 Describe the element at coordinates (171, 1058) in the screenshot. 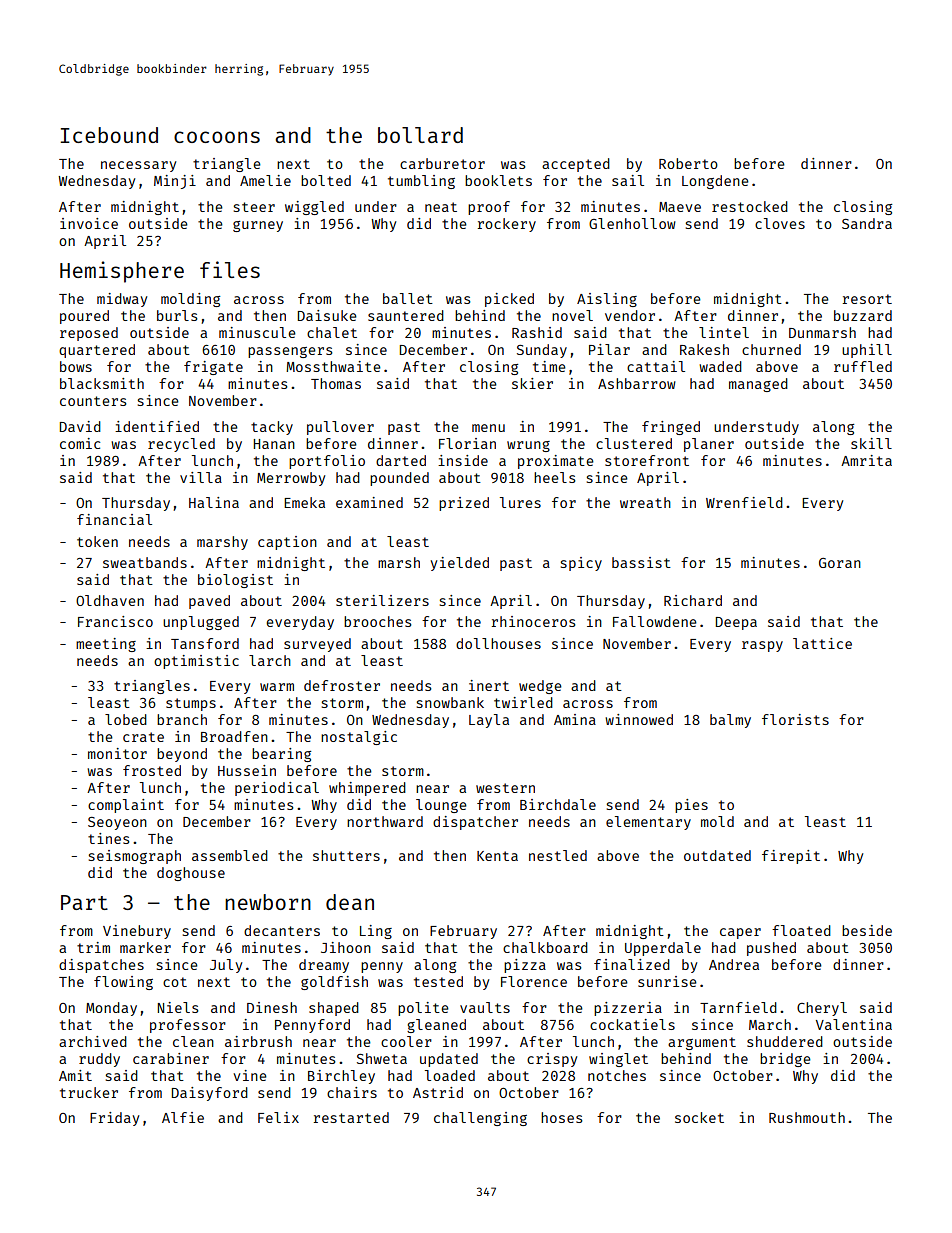

I see `carabiner` at that location.
